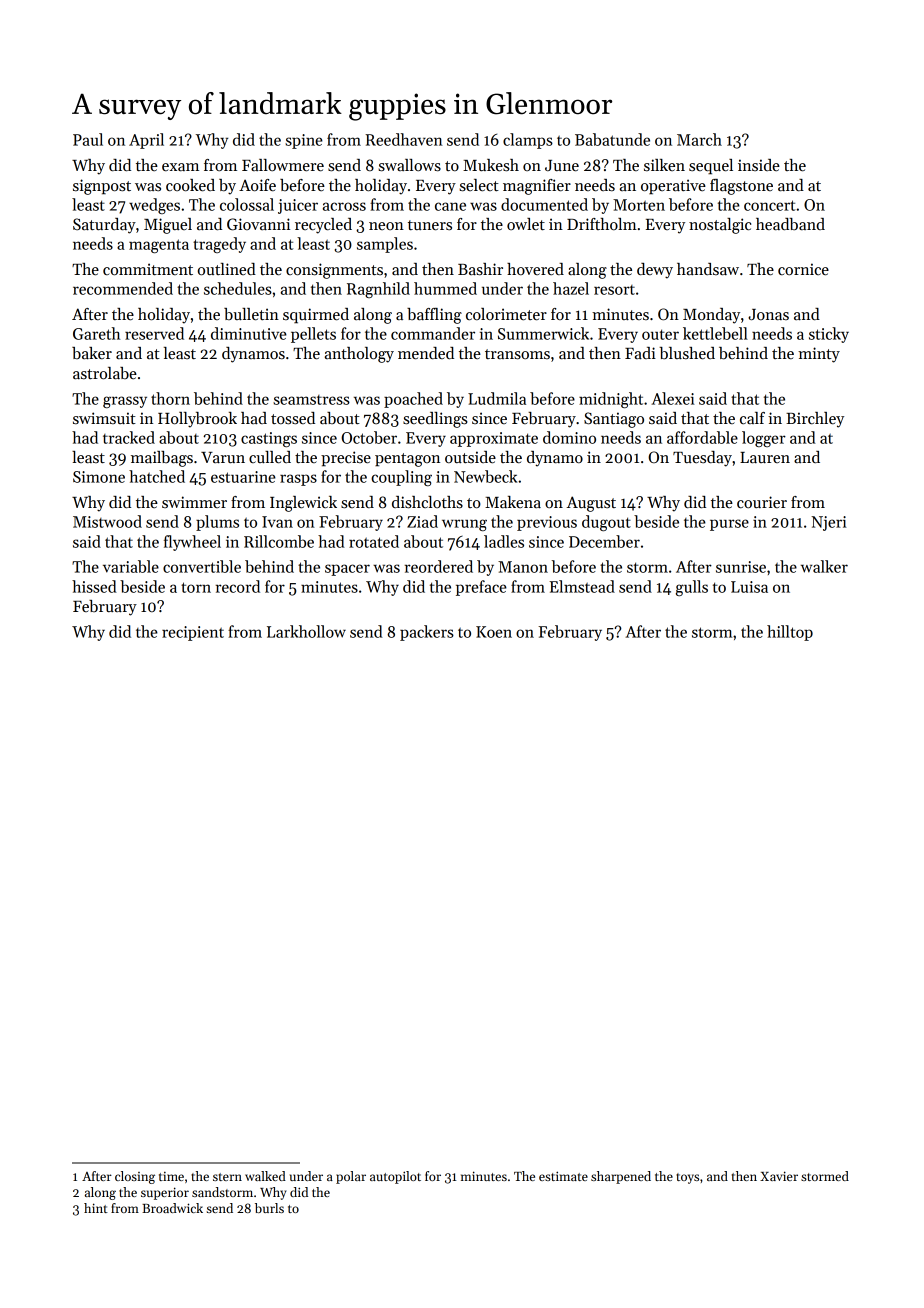 This screenshot has width=924, height=1308. What do you see at coordinates (193, 633) in the screenshot?
I see `recipient` at bounding box center [193, 633].
